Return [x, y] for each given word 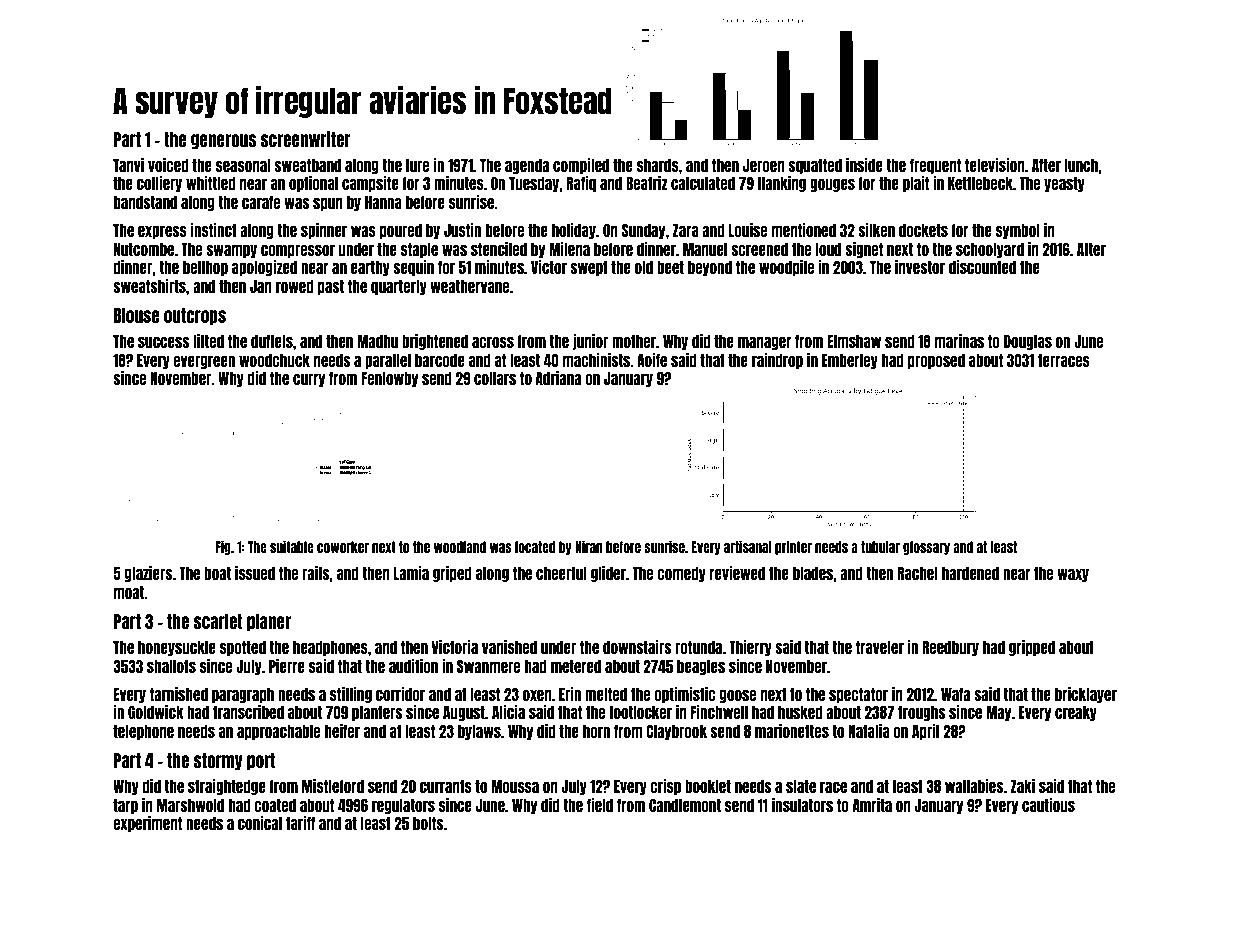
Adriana [558, 378]
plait [916, 184]
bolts [428, 823]
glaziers [148, 574]
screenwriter [306, 139]
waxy [1073, 575]
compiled [581, 166]
